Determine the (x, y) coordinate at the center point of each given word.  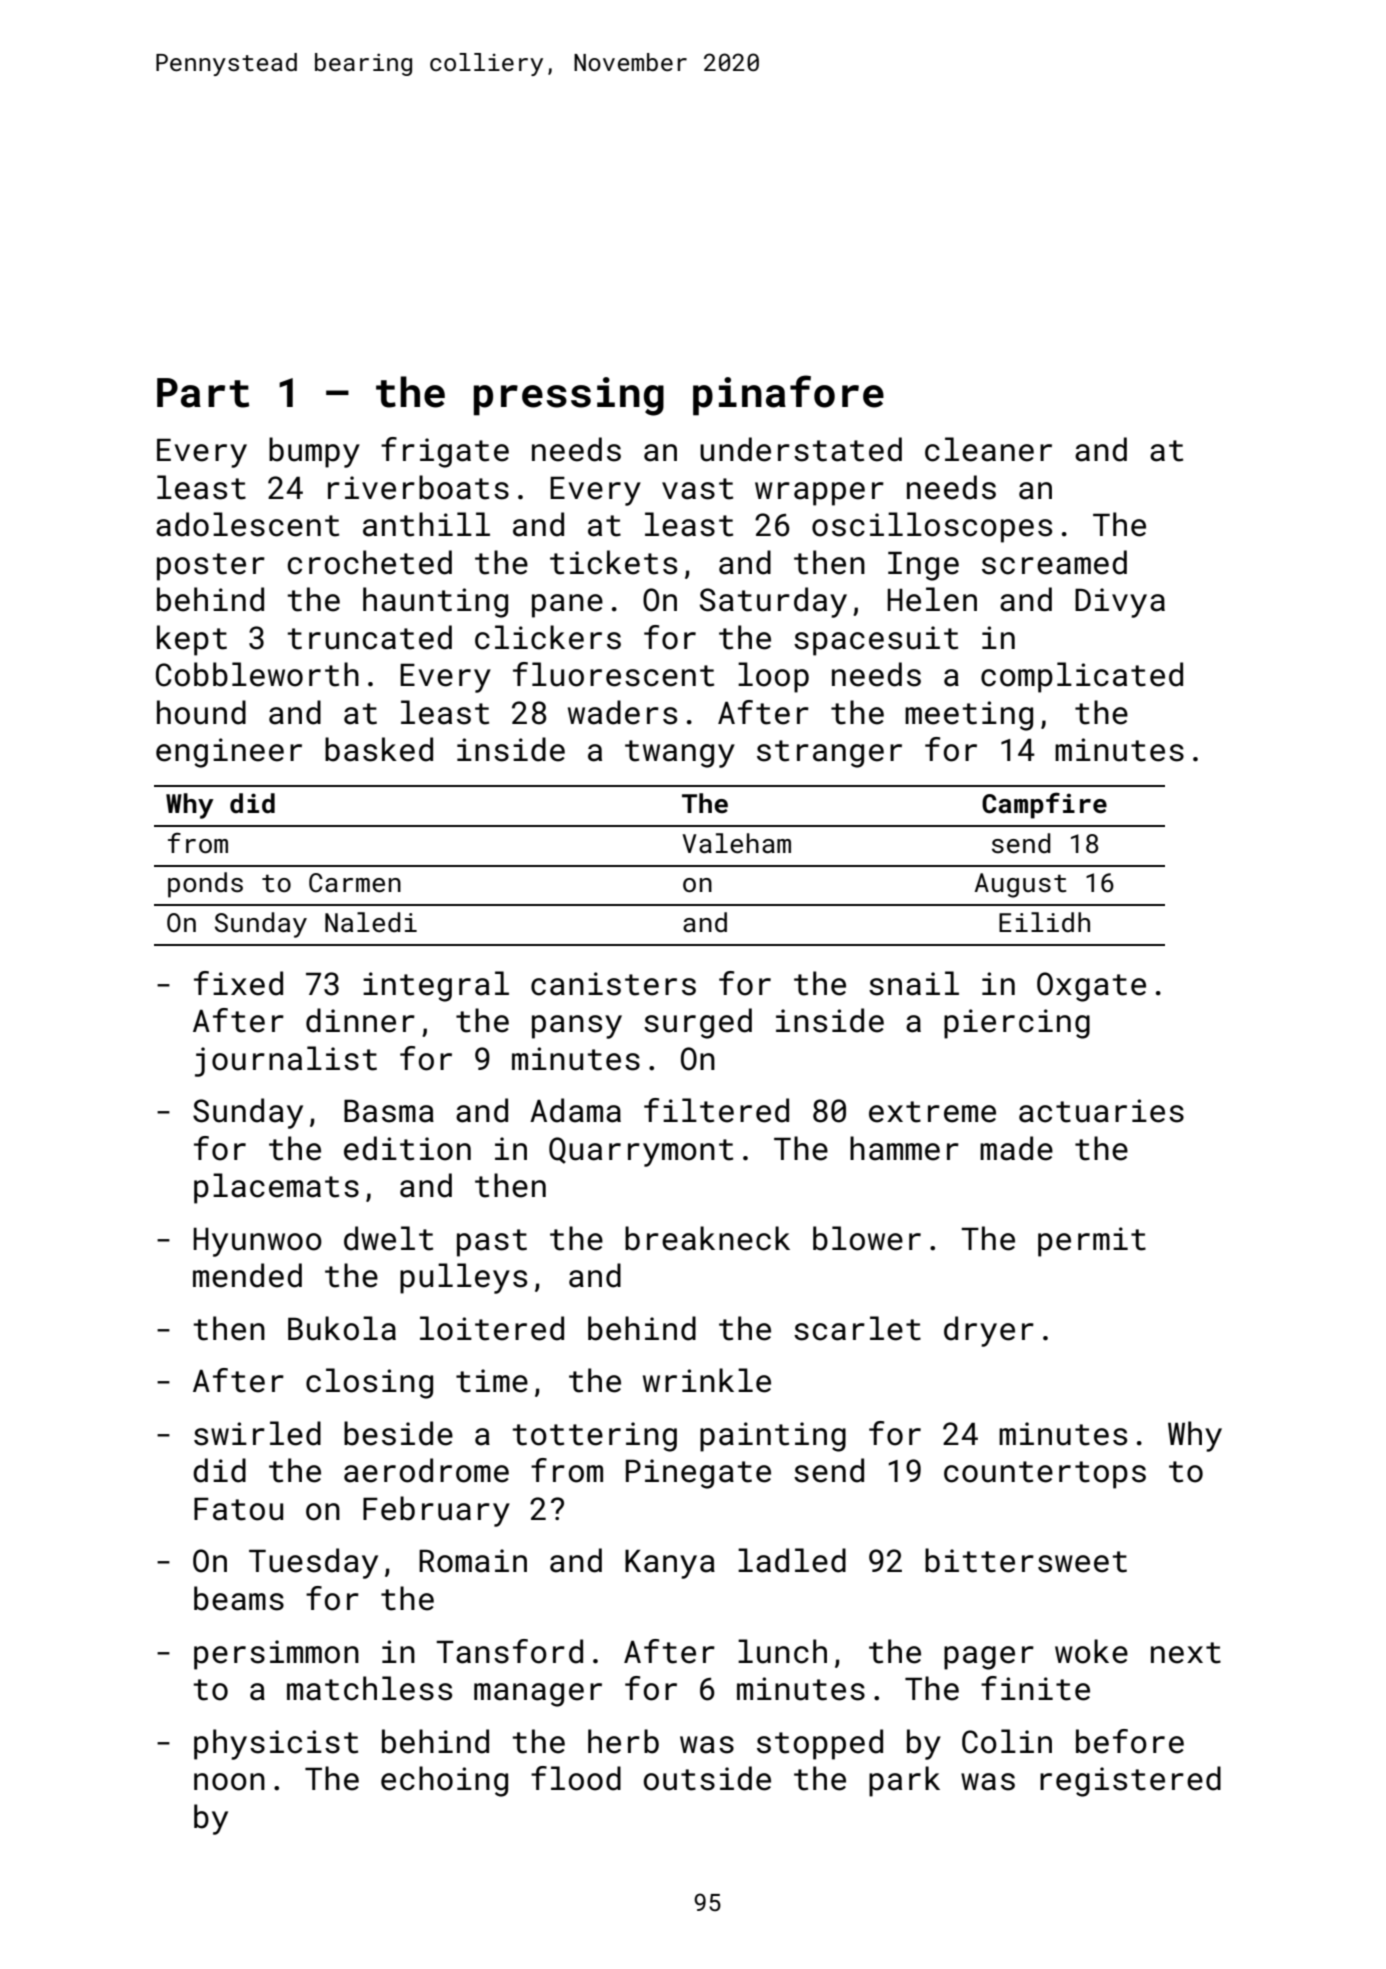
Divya (1120, 603)
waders (622, 712)
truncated (369, 637)
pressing (569, 396)
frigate (445, 452)
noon (229, 1782)
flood (576, 1778)
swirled (257, 1433)
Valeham (736, 843)
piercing (1017, 1024)
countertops (1045, 1475)
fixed (238, 983)
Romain (473, 1561)
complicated (1082, 677)
